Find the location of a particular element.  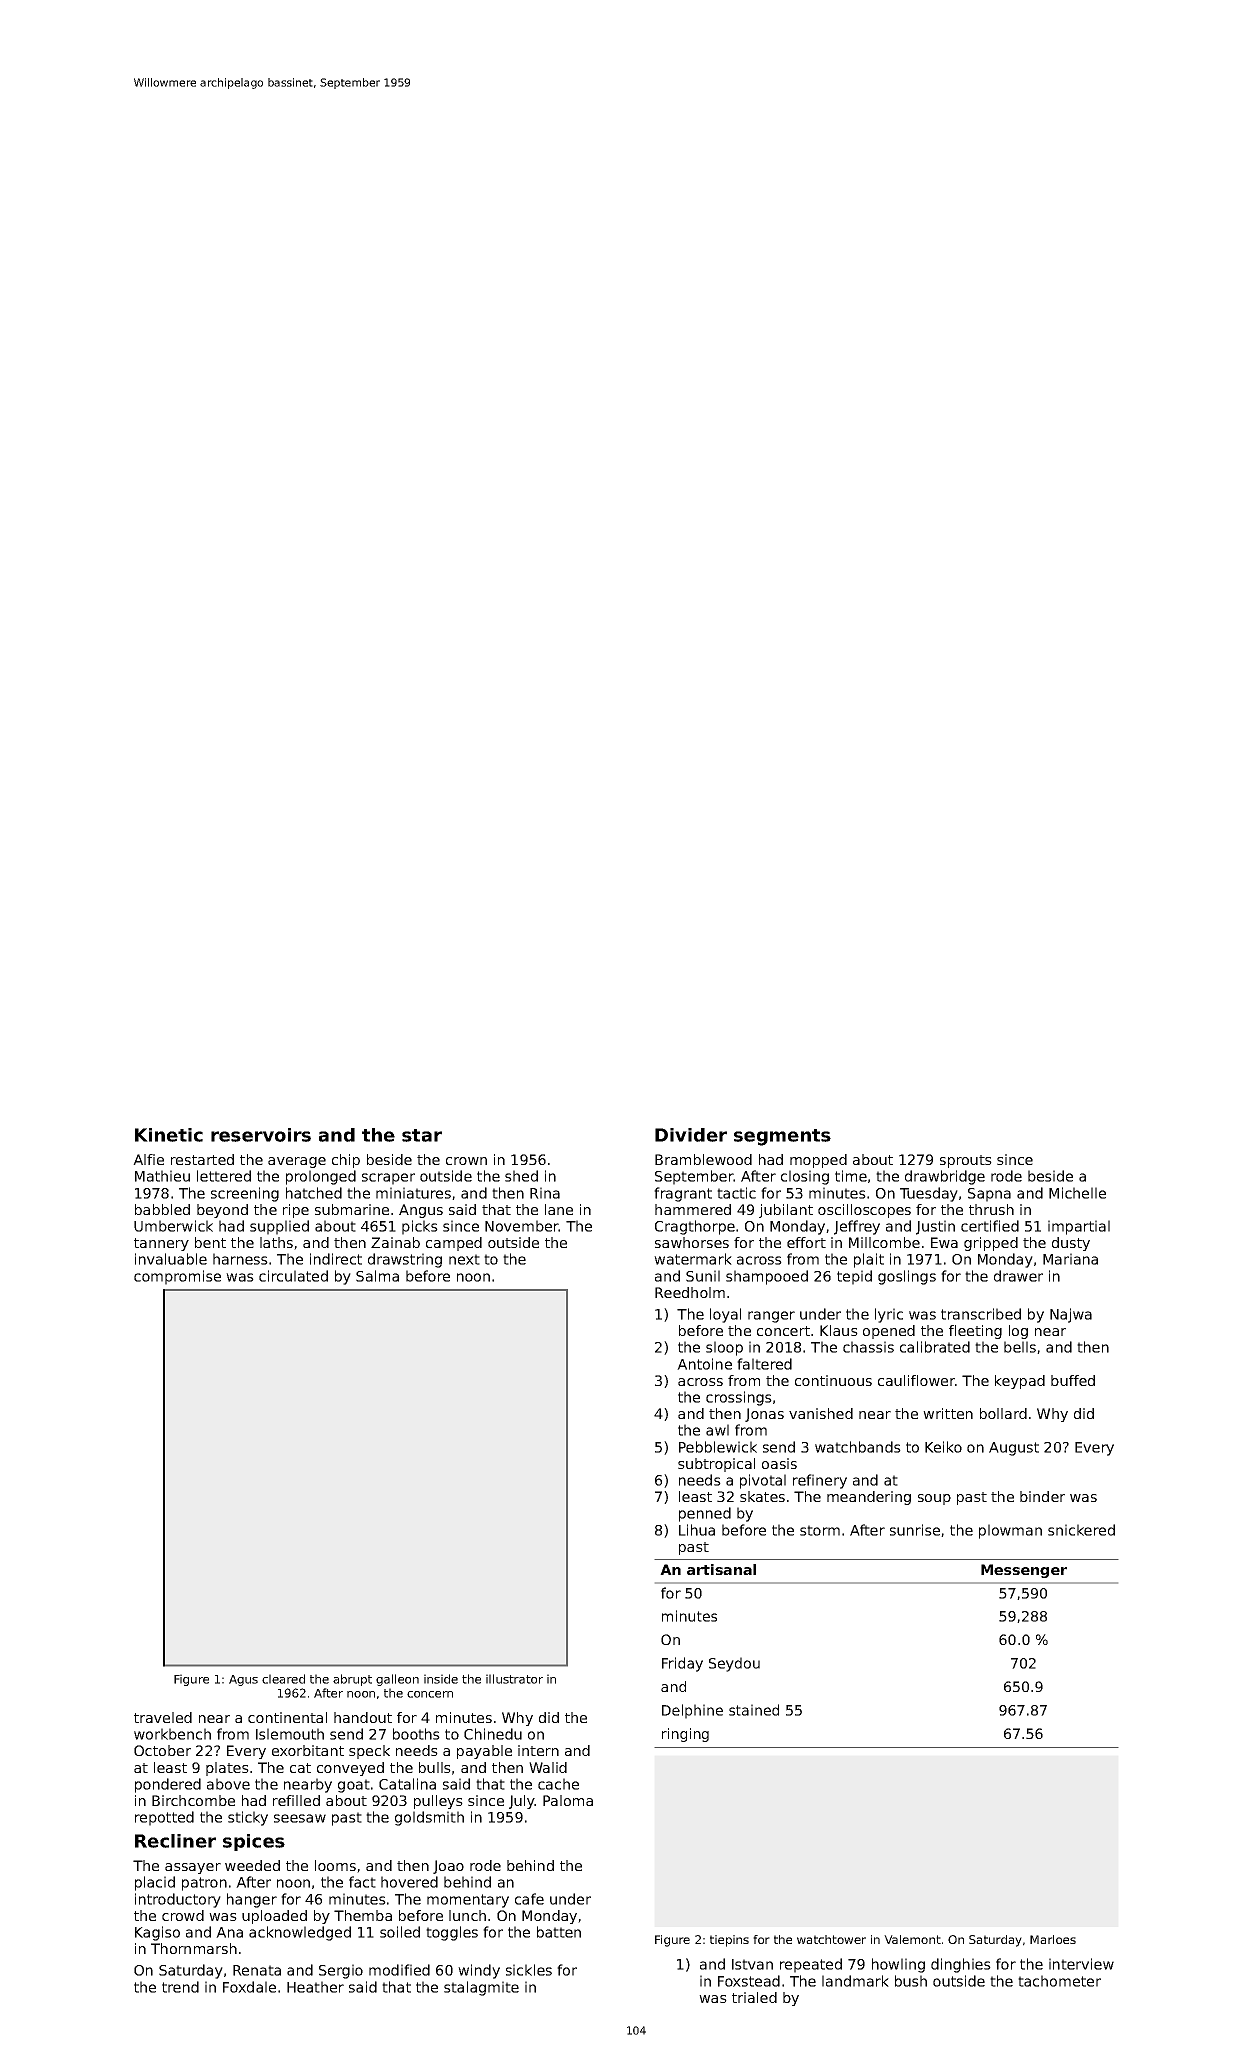

written is located at coordinates (948, 1413).
